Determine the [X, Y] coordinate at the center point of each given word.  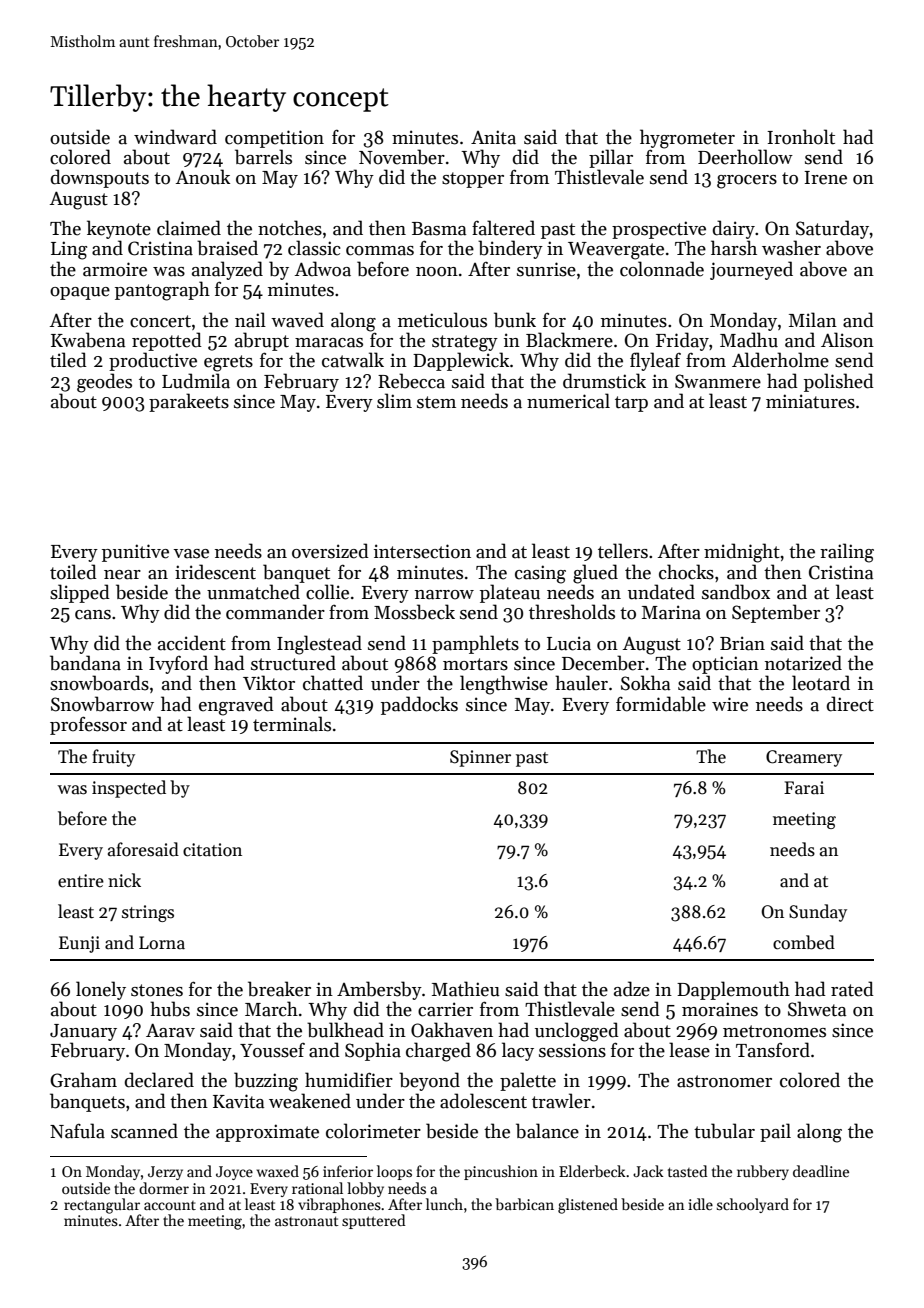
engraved [236, 706]
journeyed [751, 270]
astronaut [306, 1221]
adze [632, 989]
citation [212, 850]
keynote [119, 229]
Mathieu [466, 989]
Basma [439, 229]
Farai [804, 788]
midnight [742, 553]
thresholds [572, 612]
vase [191, 554]
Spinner [480, 758]
